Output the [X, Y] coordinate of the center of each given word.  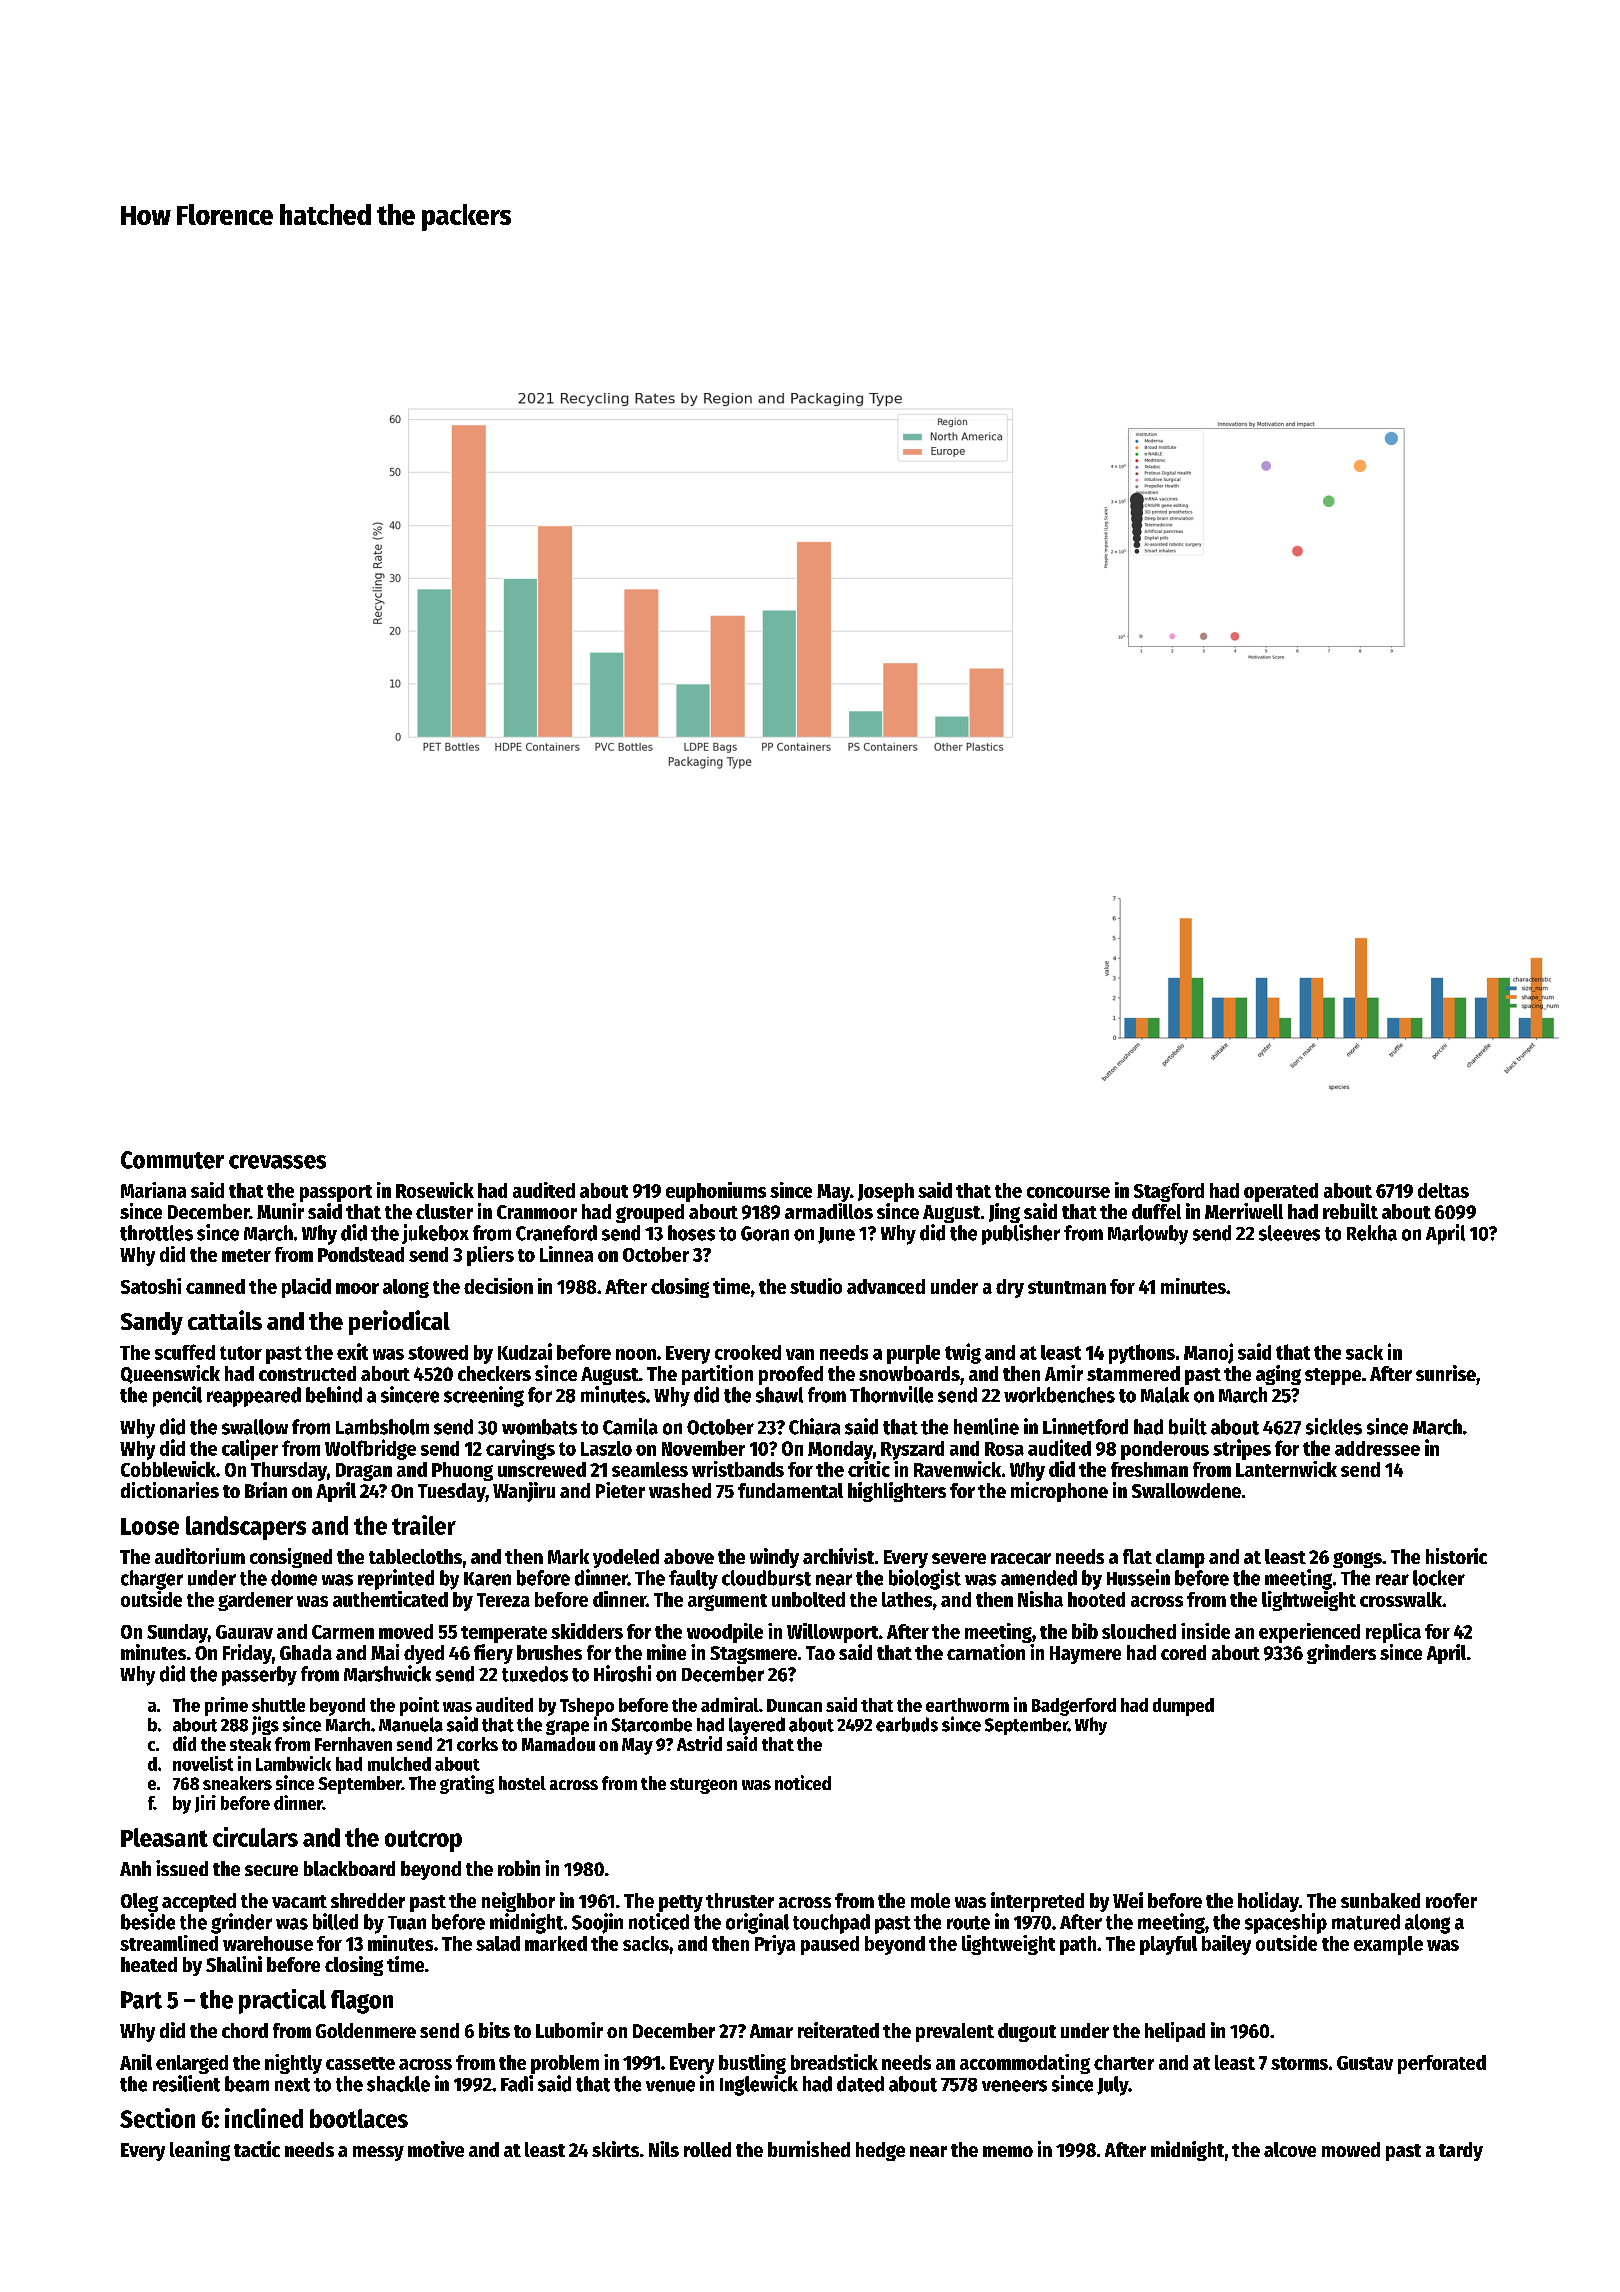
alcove [1290, 2149]
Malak [1165, 1395]
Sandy [152, 1323]
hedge [880, 2151]
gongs [1357, 1560]
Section [157, 2118]
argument [727, 1602]
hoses [691, 1233]
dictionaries [170, 1490]
